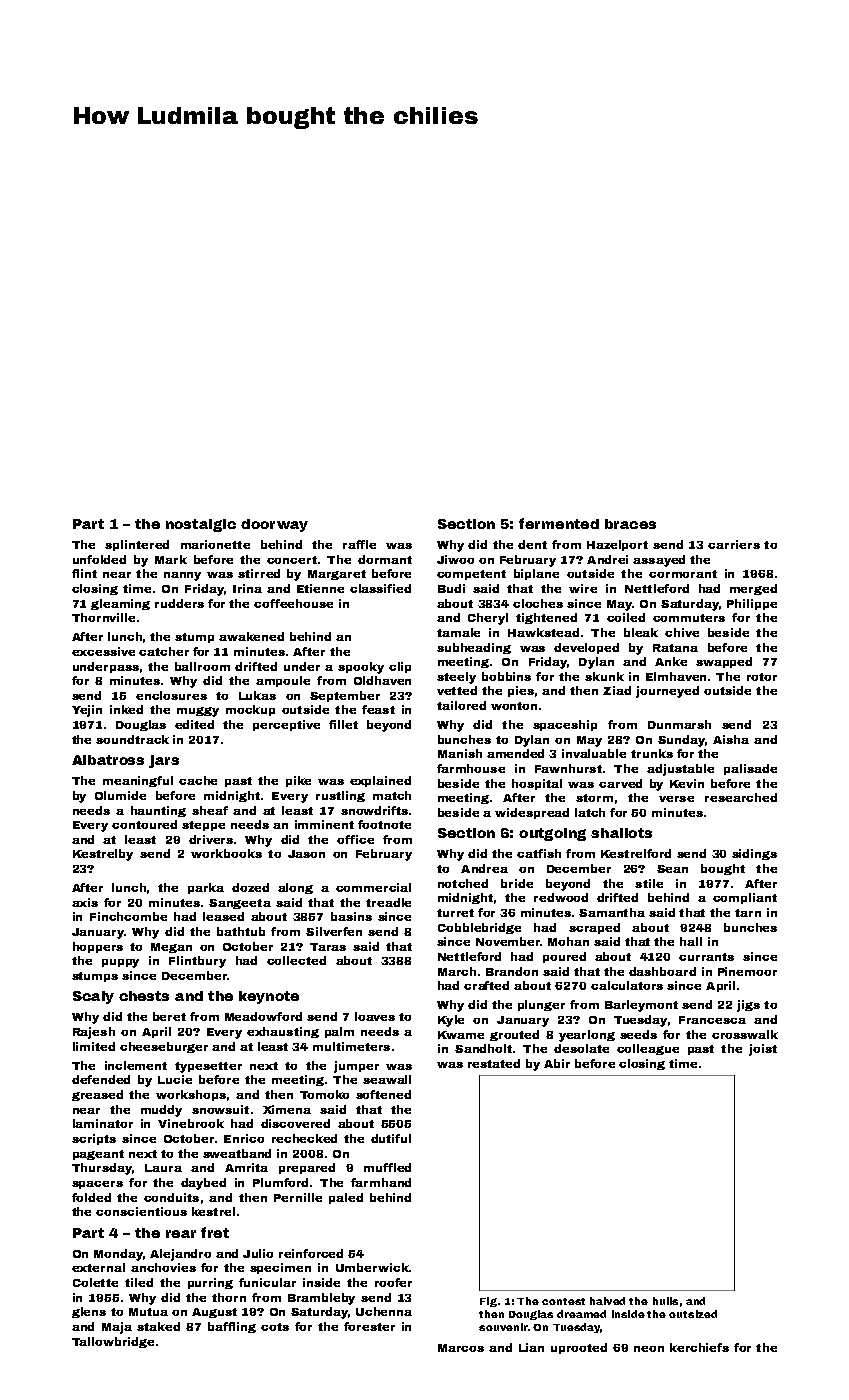 This screenshot has height=1400, width=849. Describe the element at coordinates (158, 1326) in the screenshot. I see `staked` at that location.
